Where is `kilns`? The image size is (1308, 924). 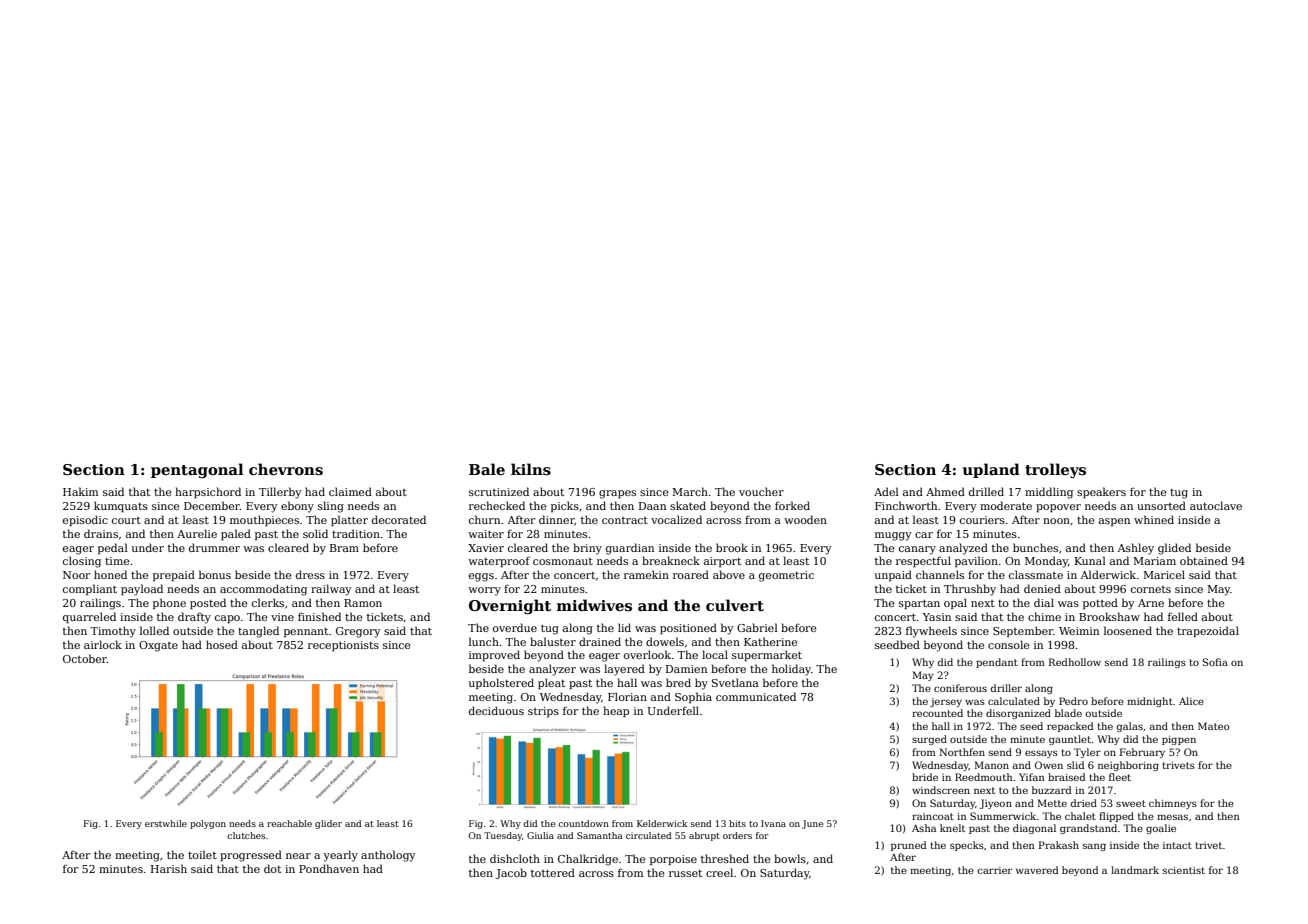
kilns is located at coordinates (531, 469).
